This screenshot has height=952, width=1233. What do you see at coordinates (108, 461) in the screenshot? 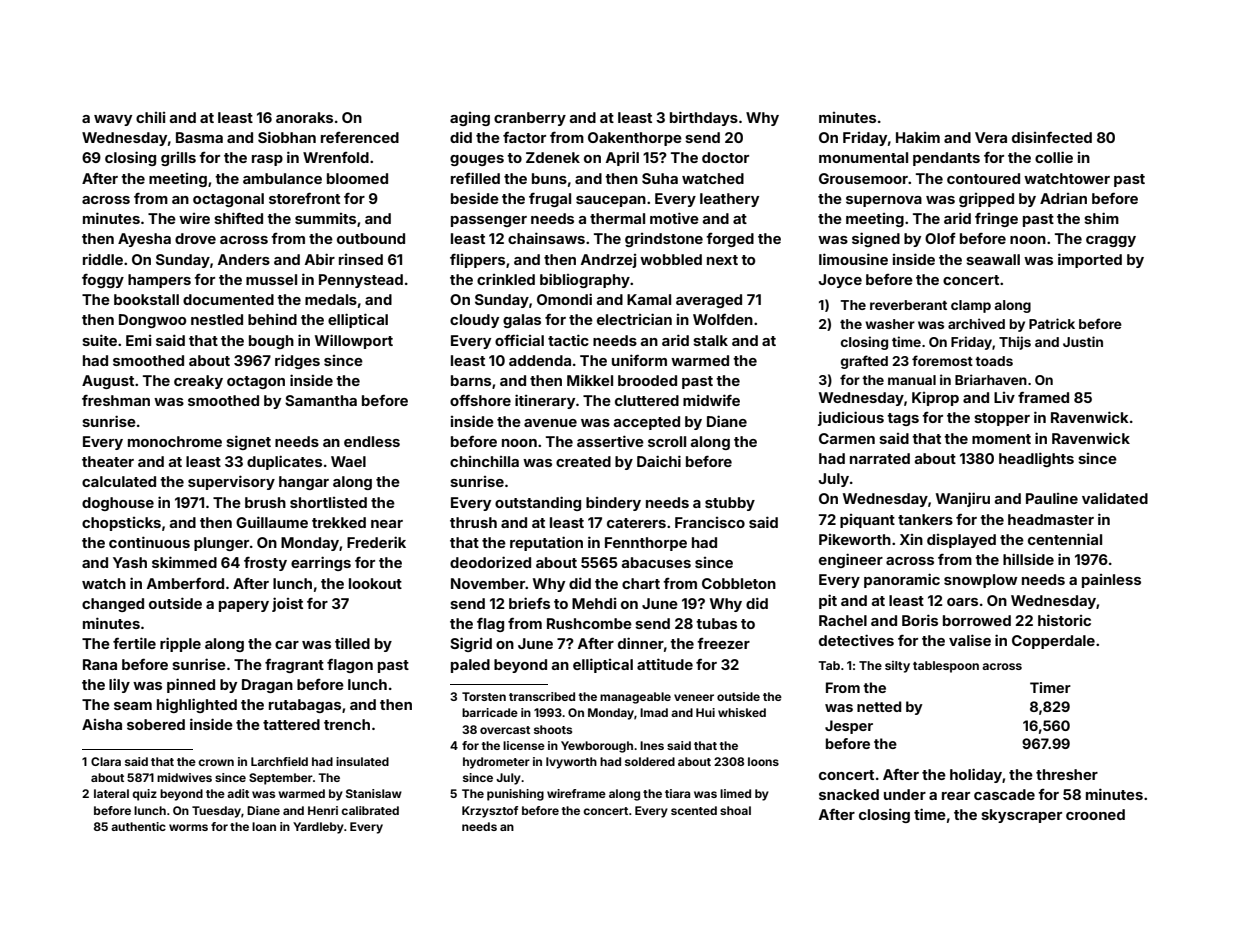
I see `theater` at bounding box center [108, 461].
